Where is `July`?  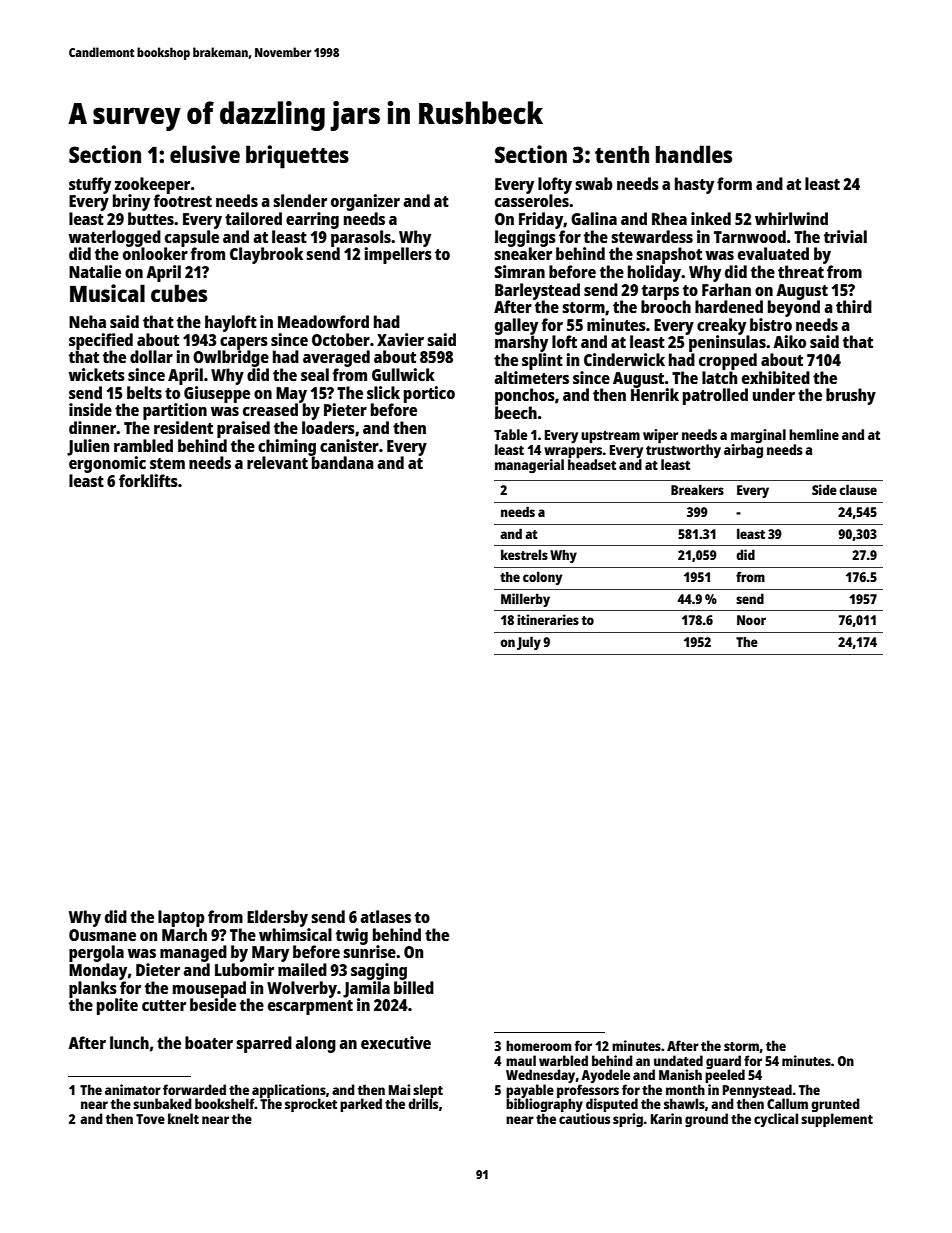
July is located at coordinates (529, 643).
